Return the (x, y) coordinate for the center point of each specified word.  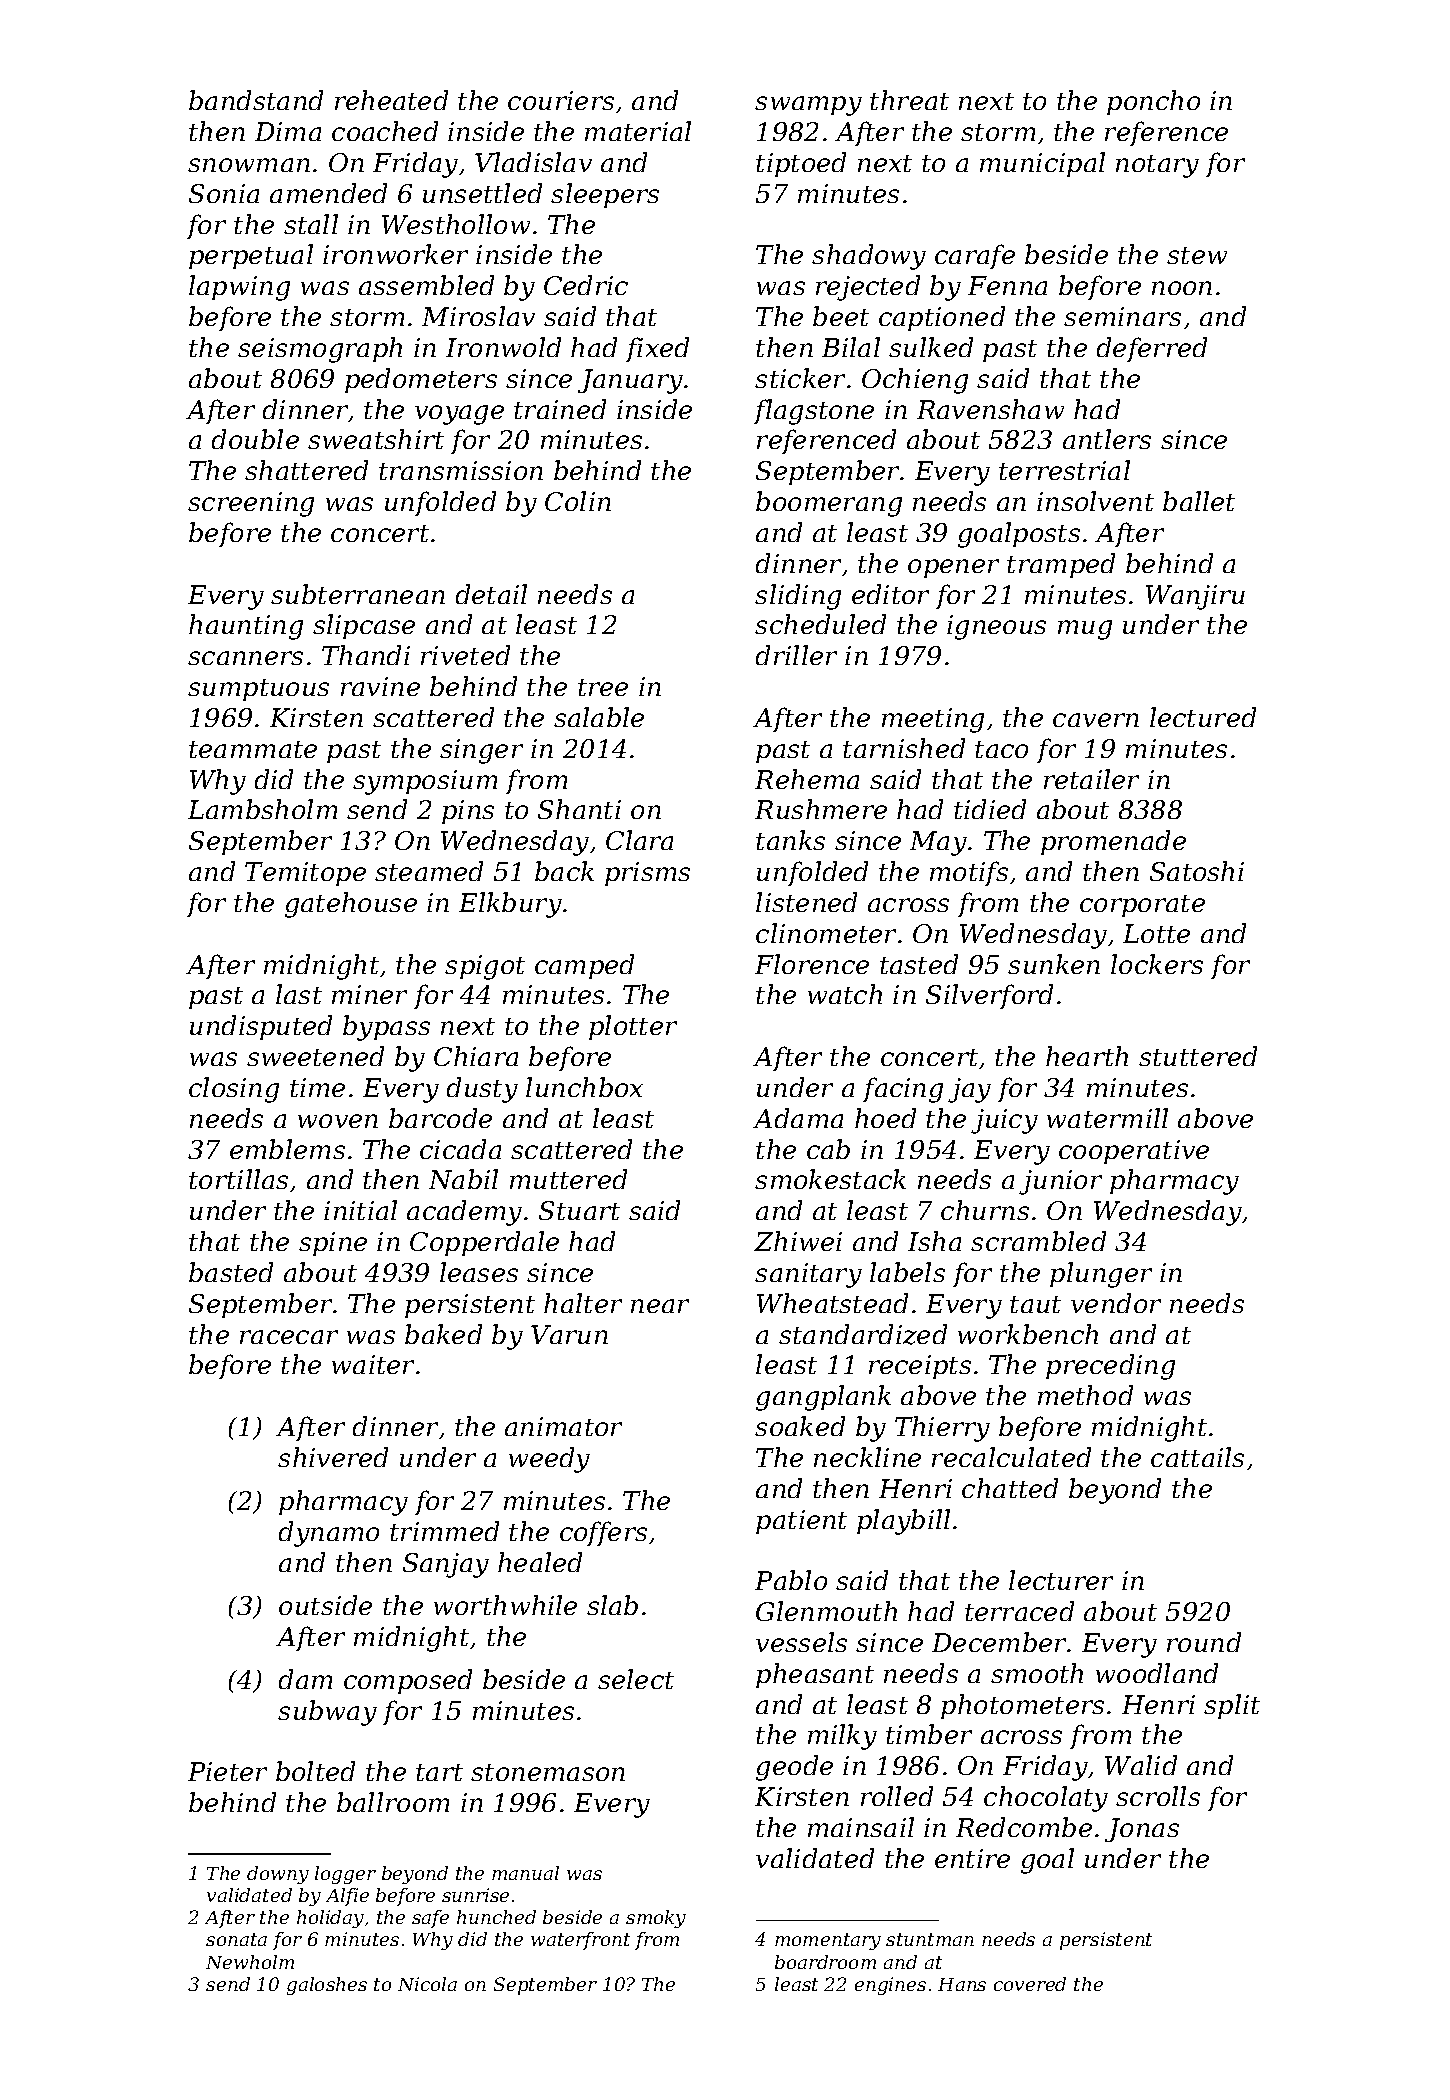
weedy (549, 1460)
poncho (1153, 102)
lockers (1157, 964)
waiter (373, 1364)
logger (345, 1875)
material (638, 131)
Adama (798, 1118)
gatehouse (351, 905)
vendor (1116, 1303)
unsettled (482, 193)
